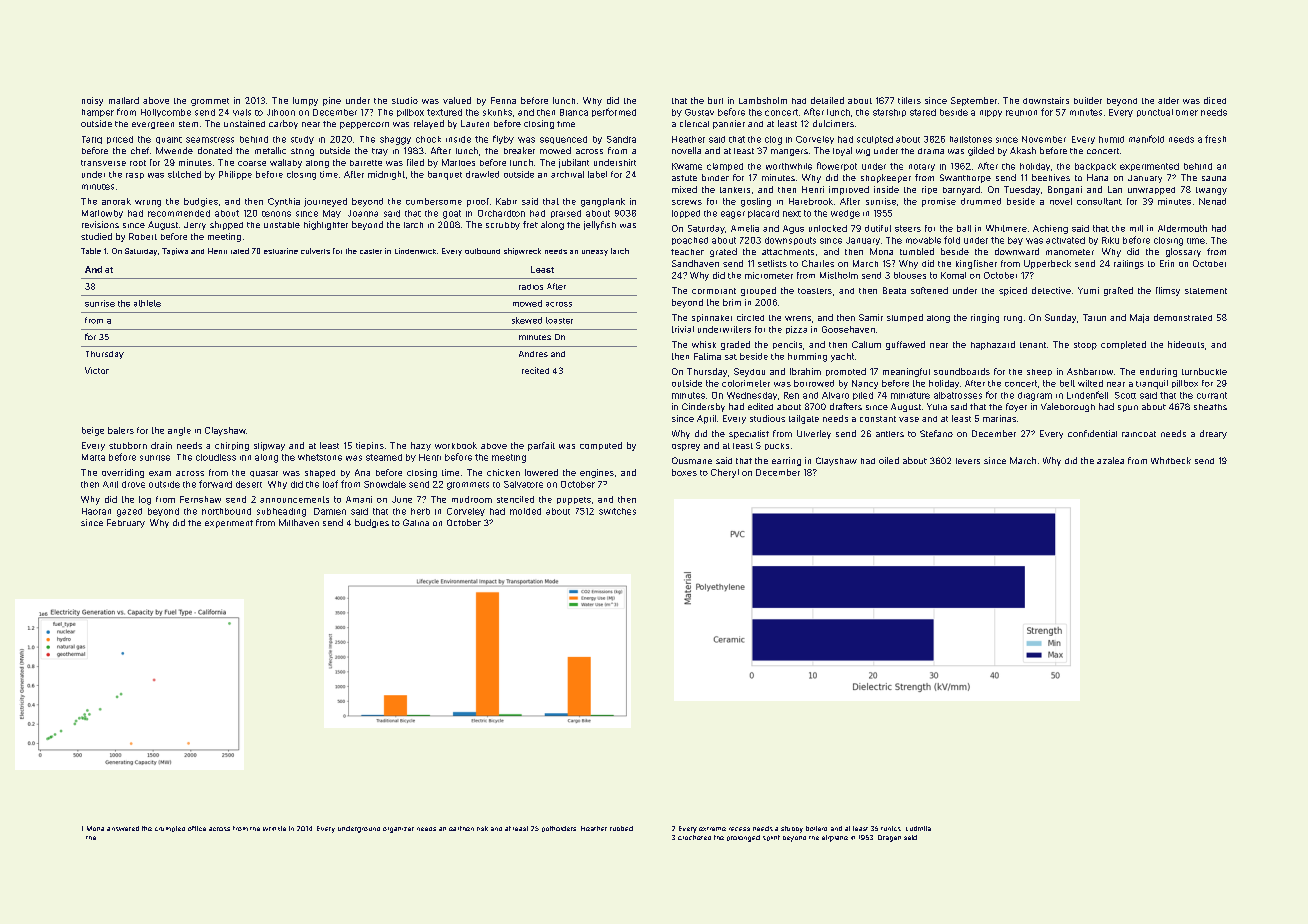 The height and width of the page is (924, 1308). What do you see at coordinates (1171, 460) in the page?
I see `Whitbeck` at bounding box center [1171, 460].
